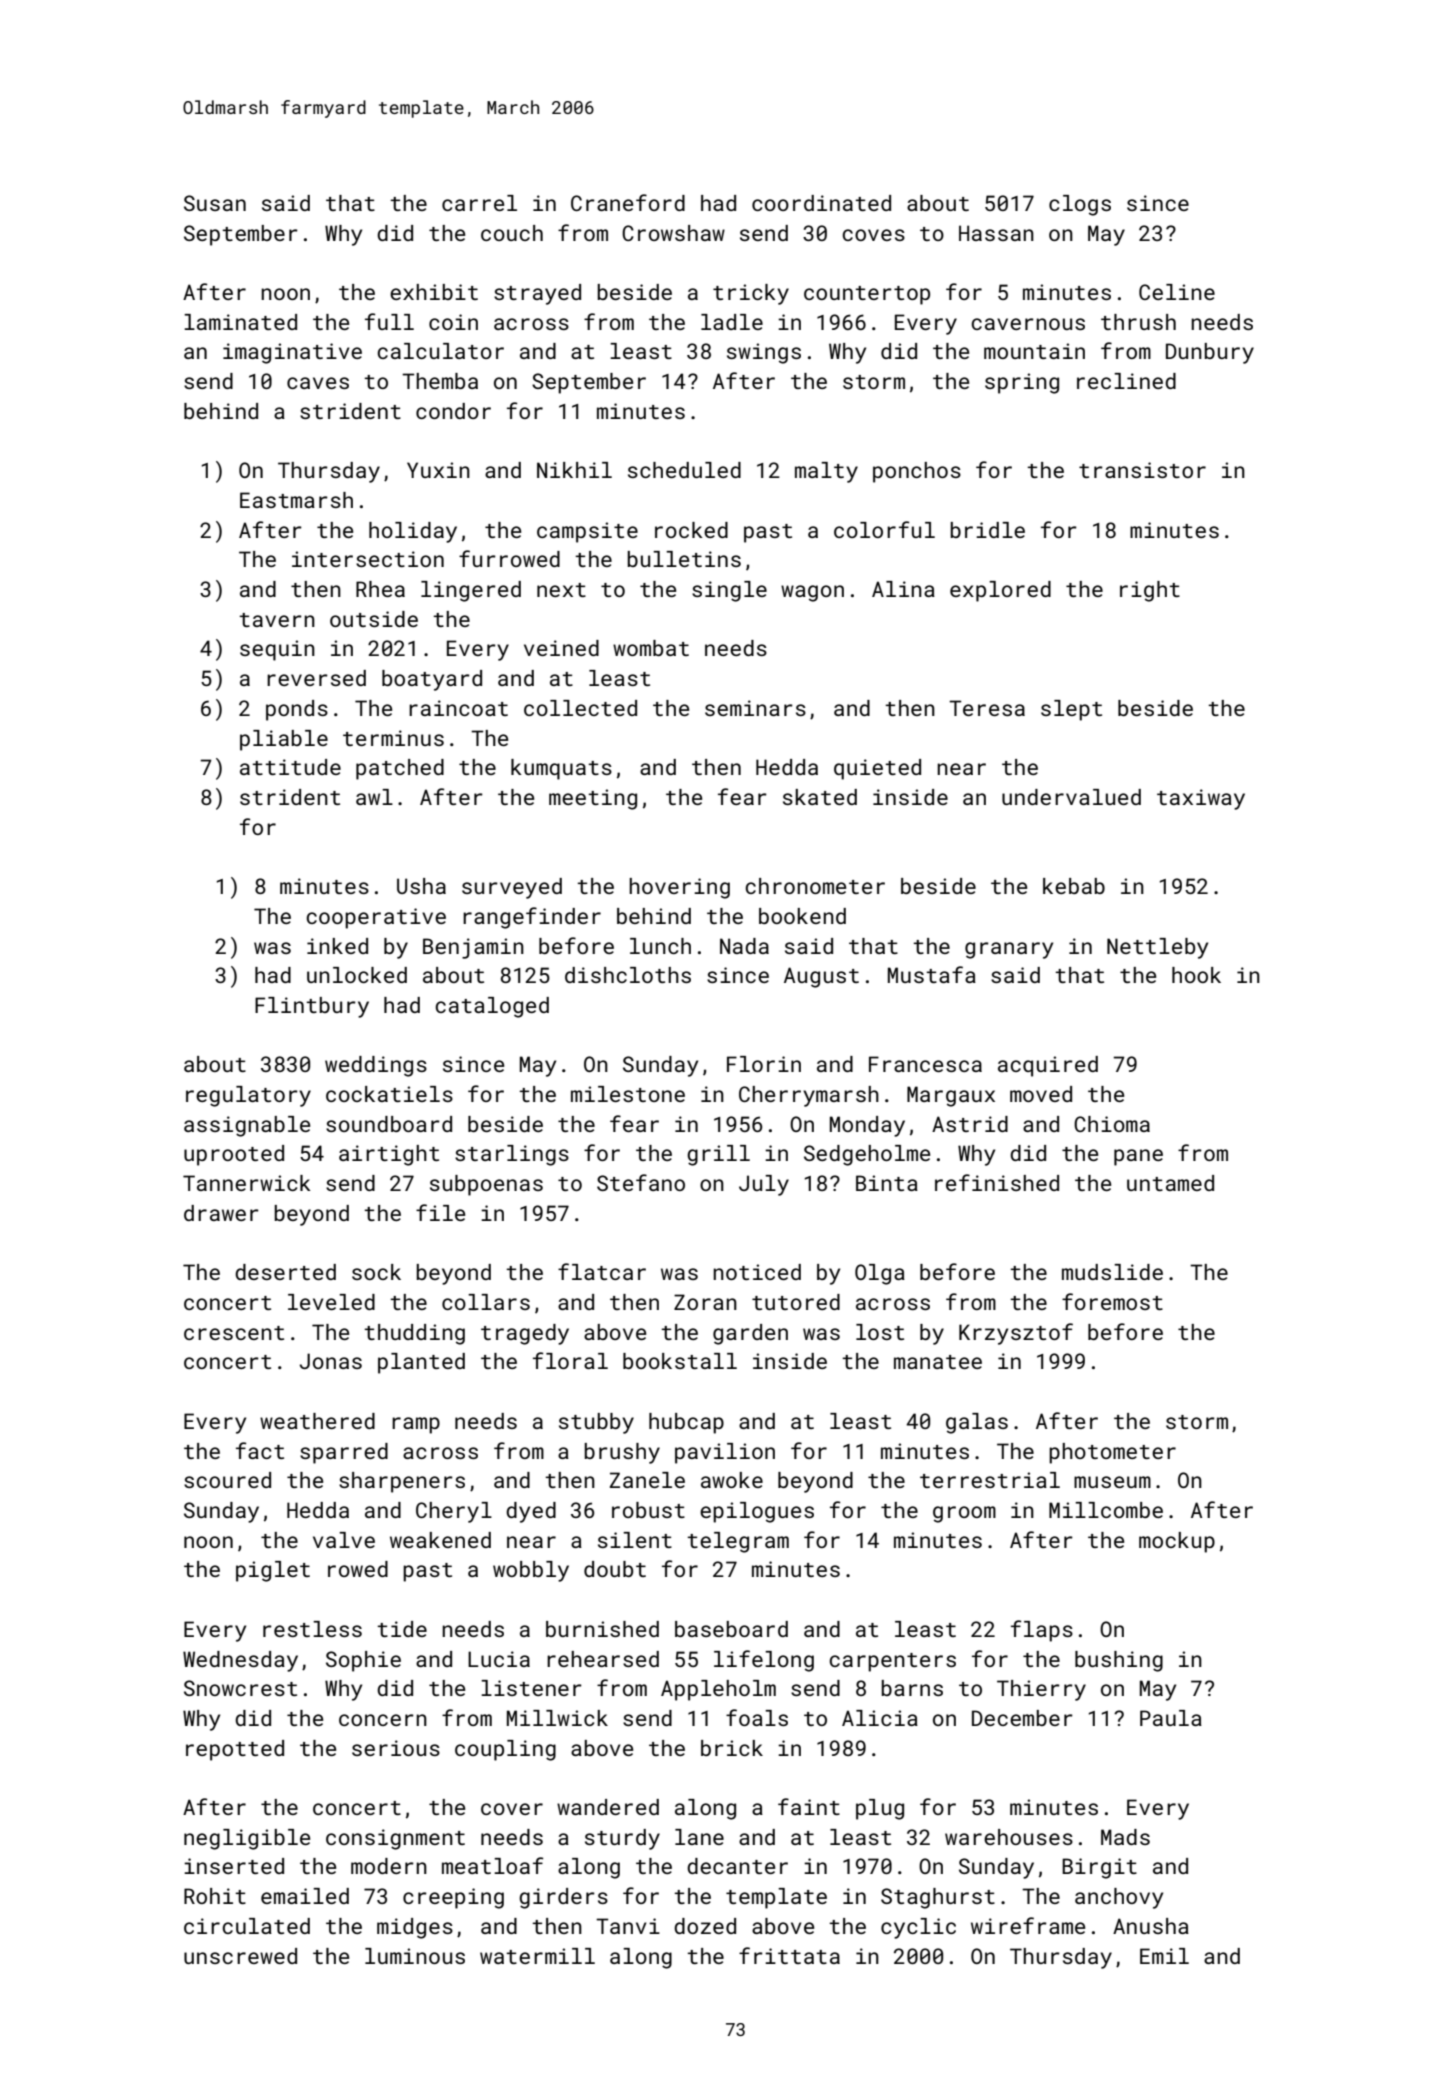 The image size is (1450, 2100). I want to click on untamed, so click(1170, 1183).
